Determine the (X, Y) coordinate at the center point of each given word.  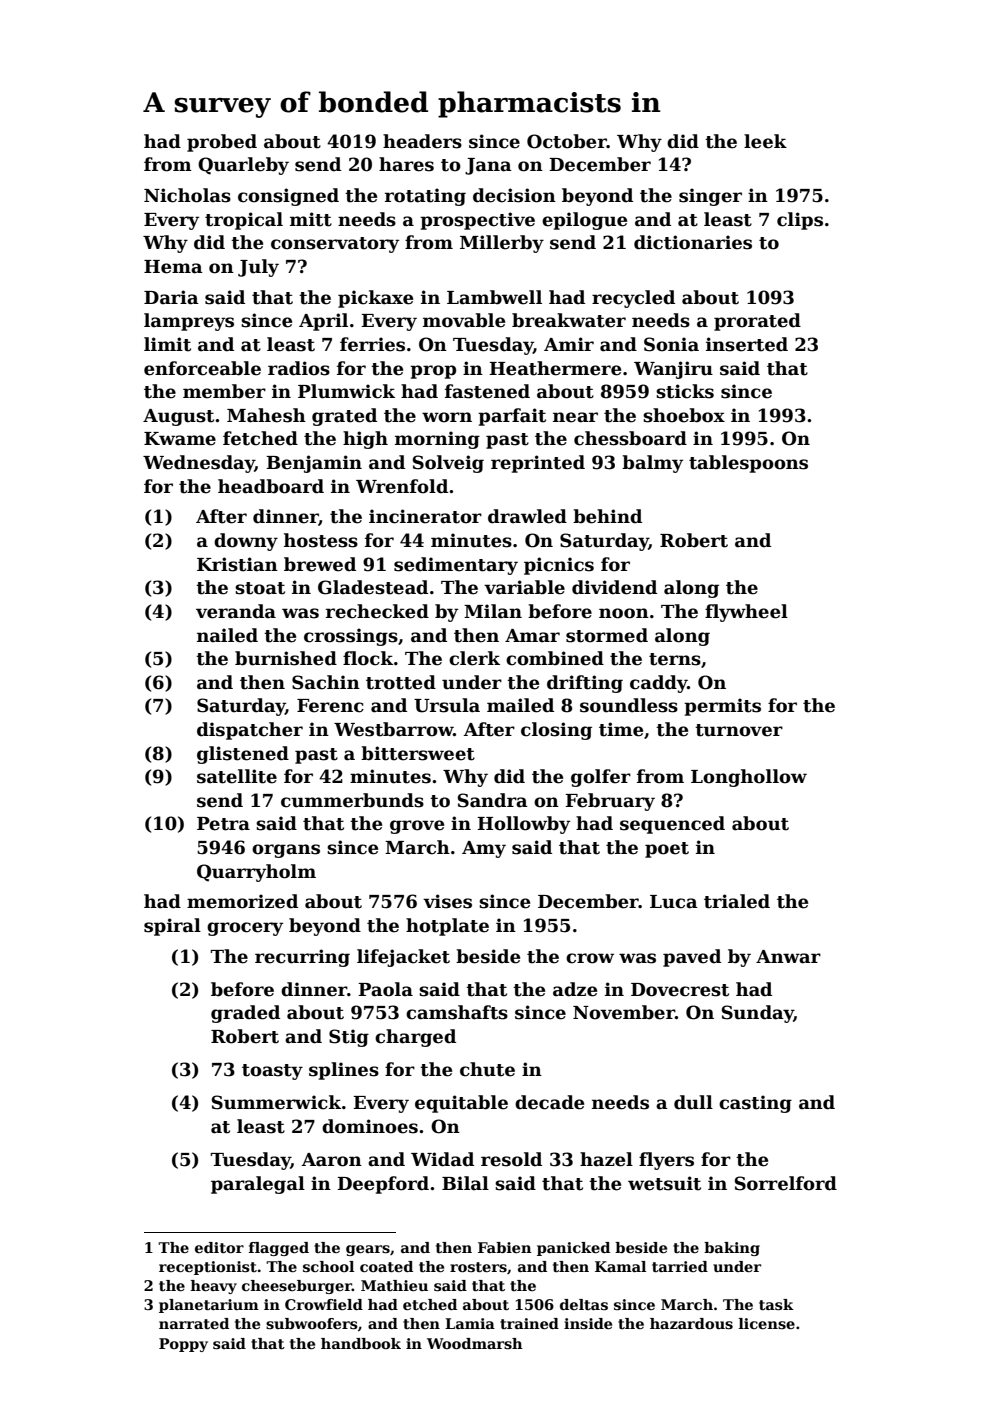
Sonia (671, 344)
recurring (302, 958)
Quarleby (243, 166)
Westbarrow (393, 729)
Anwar (788, 957)
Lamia (470, 1323)
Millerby (502, 244)
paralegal (258, 1185)
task (776, 1304)
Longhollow (749, 778)
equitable (461, 1104)
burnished (286, 658)
